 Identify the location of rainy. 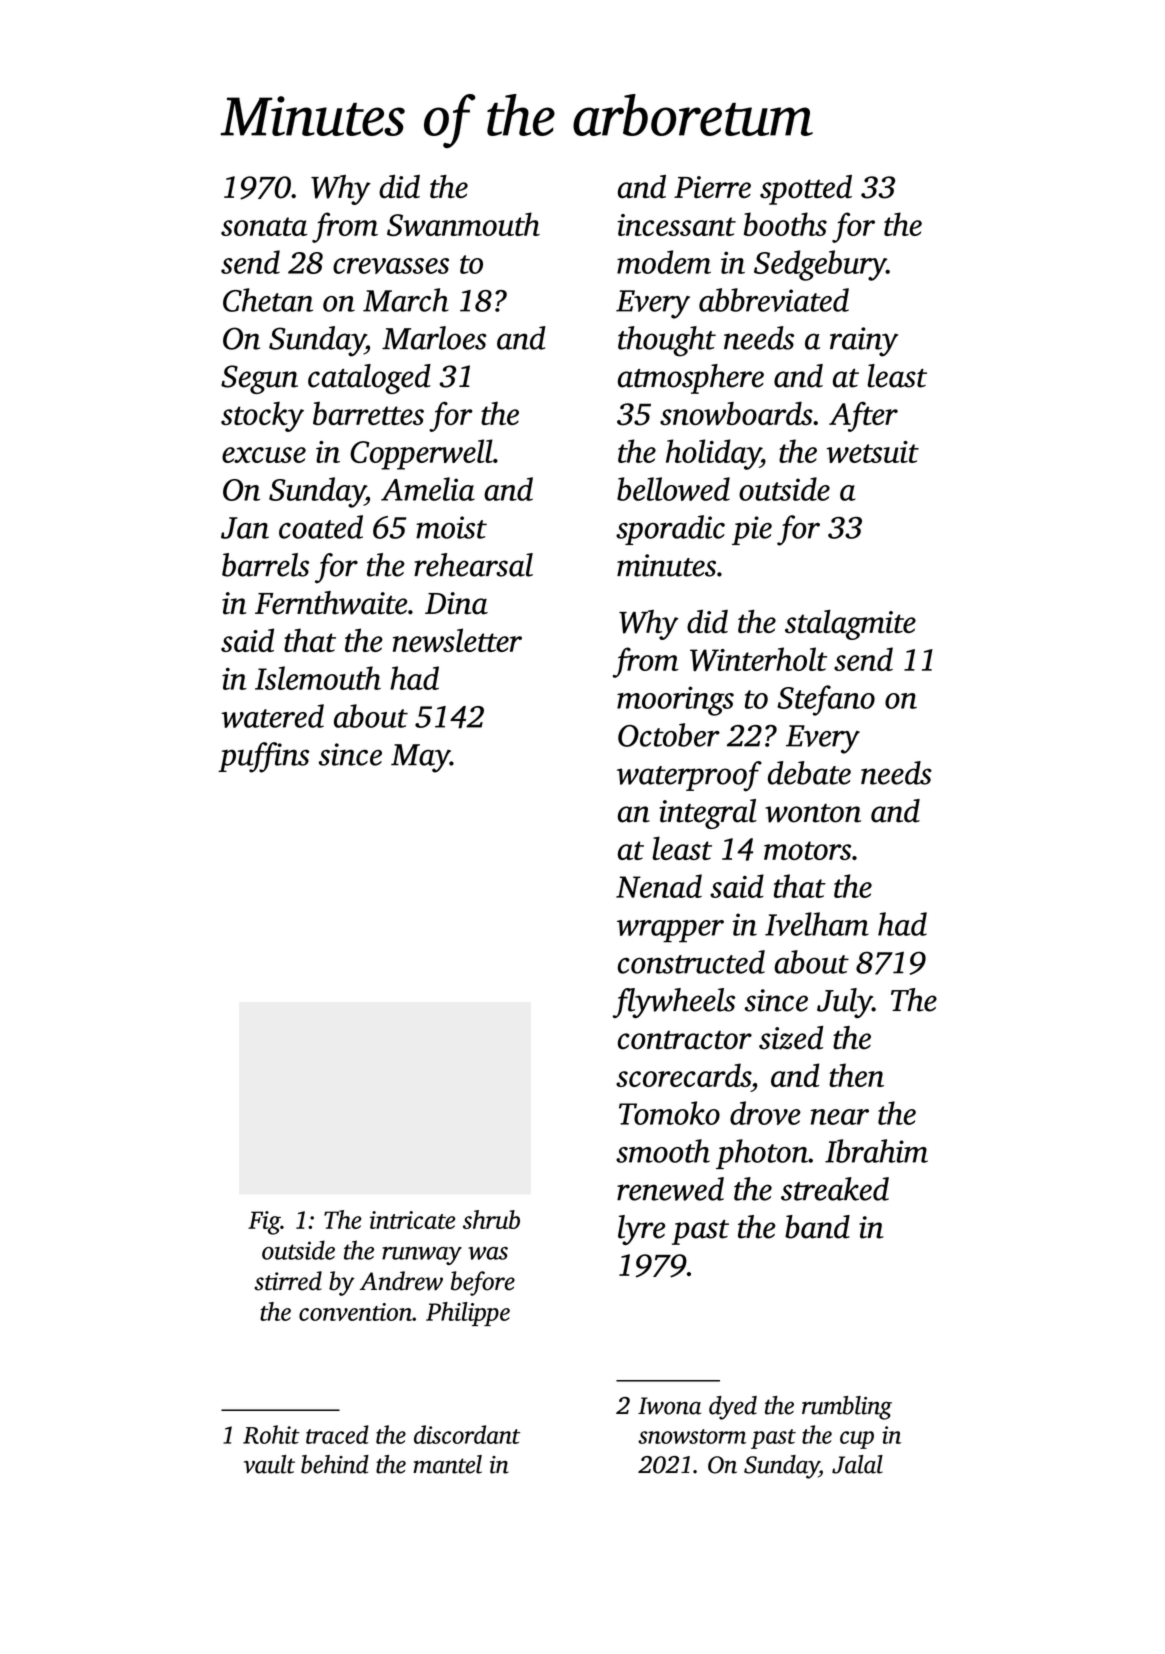
(864, 342).
